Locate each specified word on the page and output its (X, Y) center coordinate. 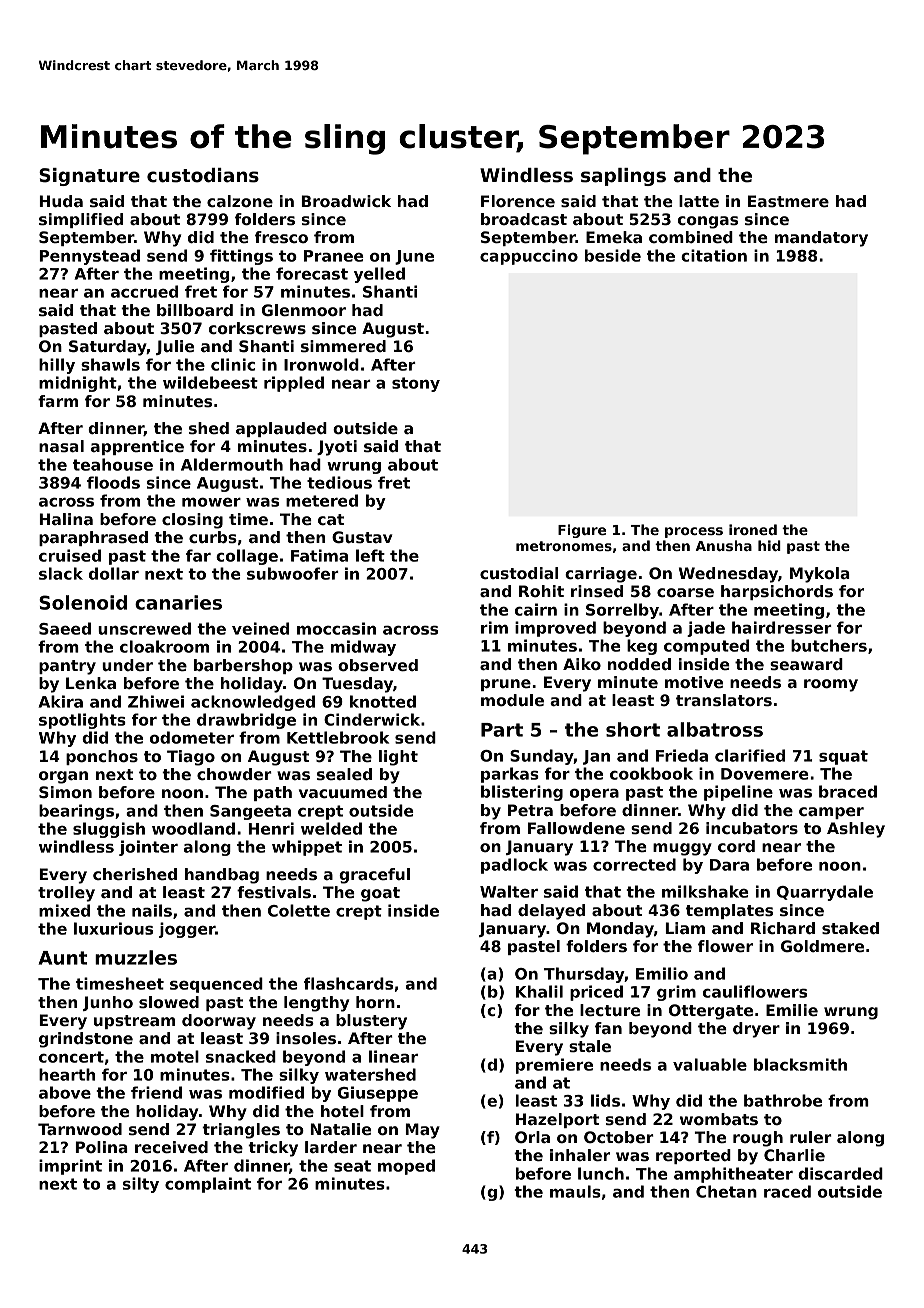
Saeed (65, 628)
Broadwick (346, 201)
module (512, 700)
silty (141, 1185)
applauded (281, 429)
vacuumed (343, 792)
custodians (203, 175)
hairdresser (782, 627)
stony (416, 384)
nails (152, 910)
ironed (753, 529)
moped (406, 1167)
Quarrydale (825, 893)
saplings (623, 177)
